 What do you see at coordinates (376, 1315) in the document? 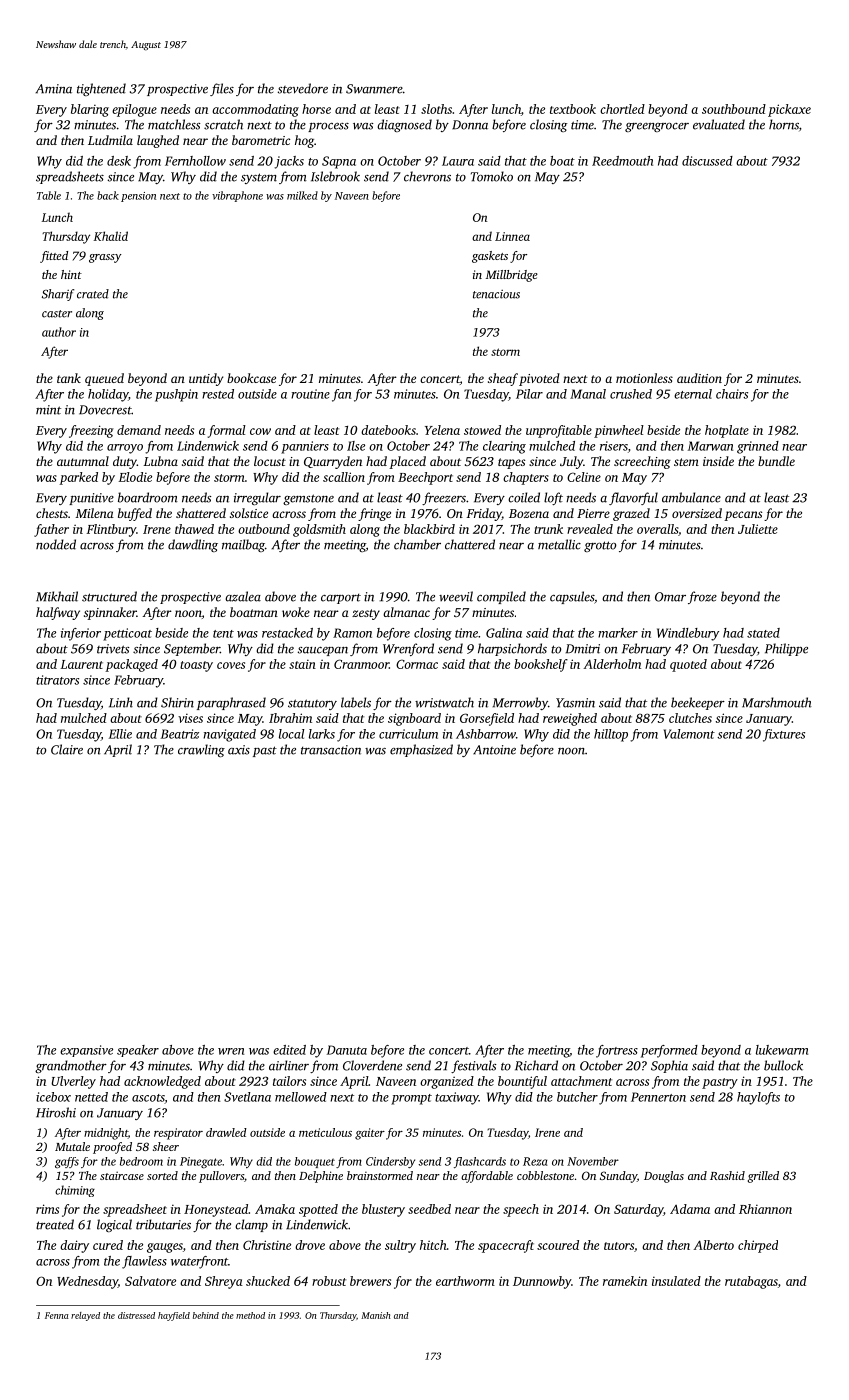
I see `Manish` at bounding box center [376, 1315].
